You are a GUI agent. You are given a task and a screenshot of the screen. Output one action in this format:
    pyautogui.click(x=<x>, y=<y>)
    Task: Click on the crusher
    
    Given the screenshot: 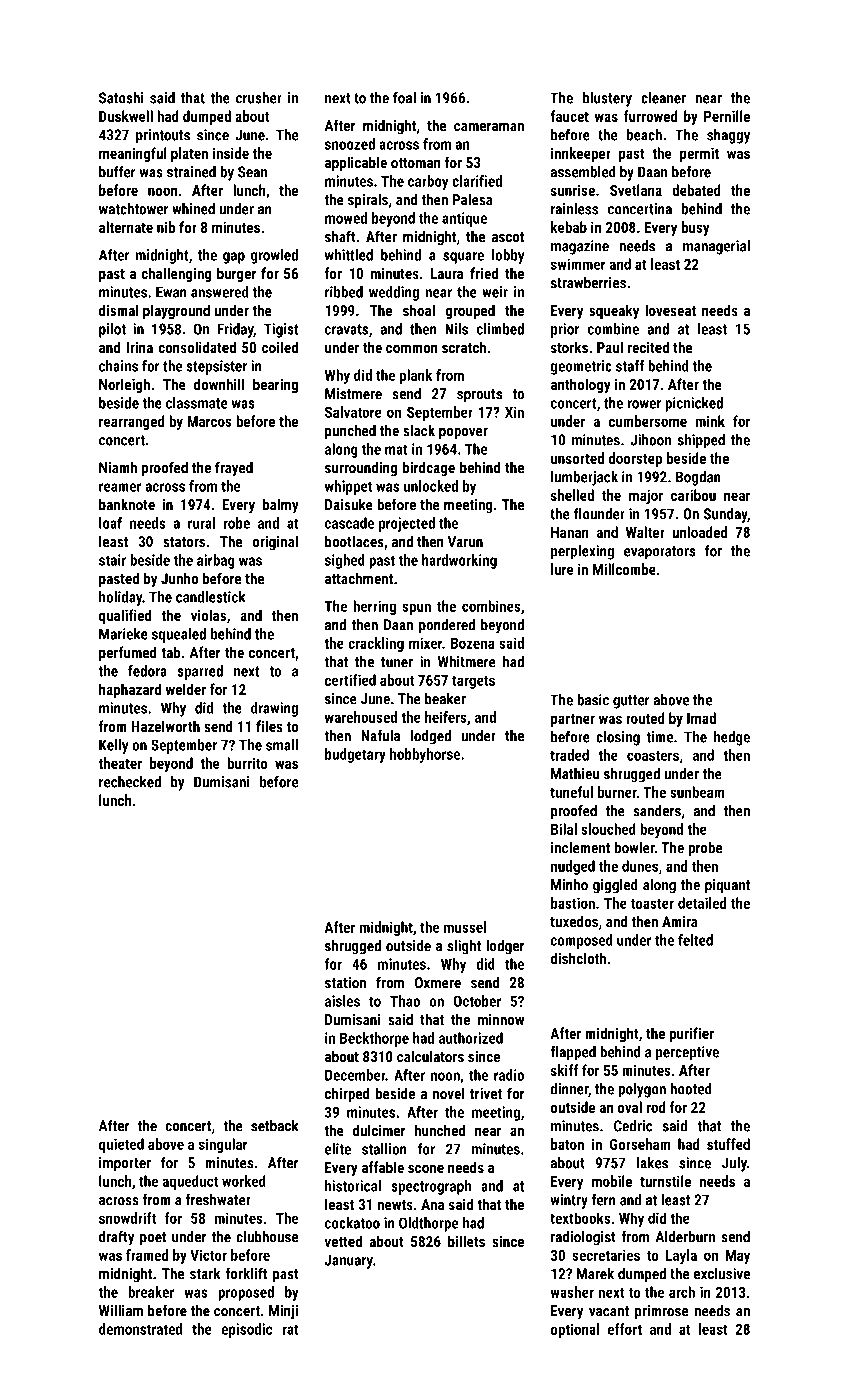 What is the action you would take?
    pyautogui.click(x=259, y=98)
